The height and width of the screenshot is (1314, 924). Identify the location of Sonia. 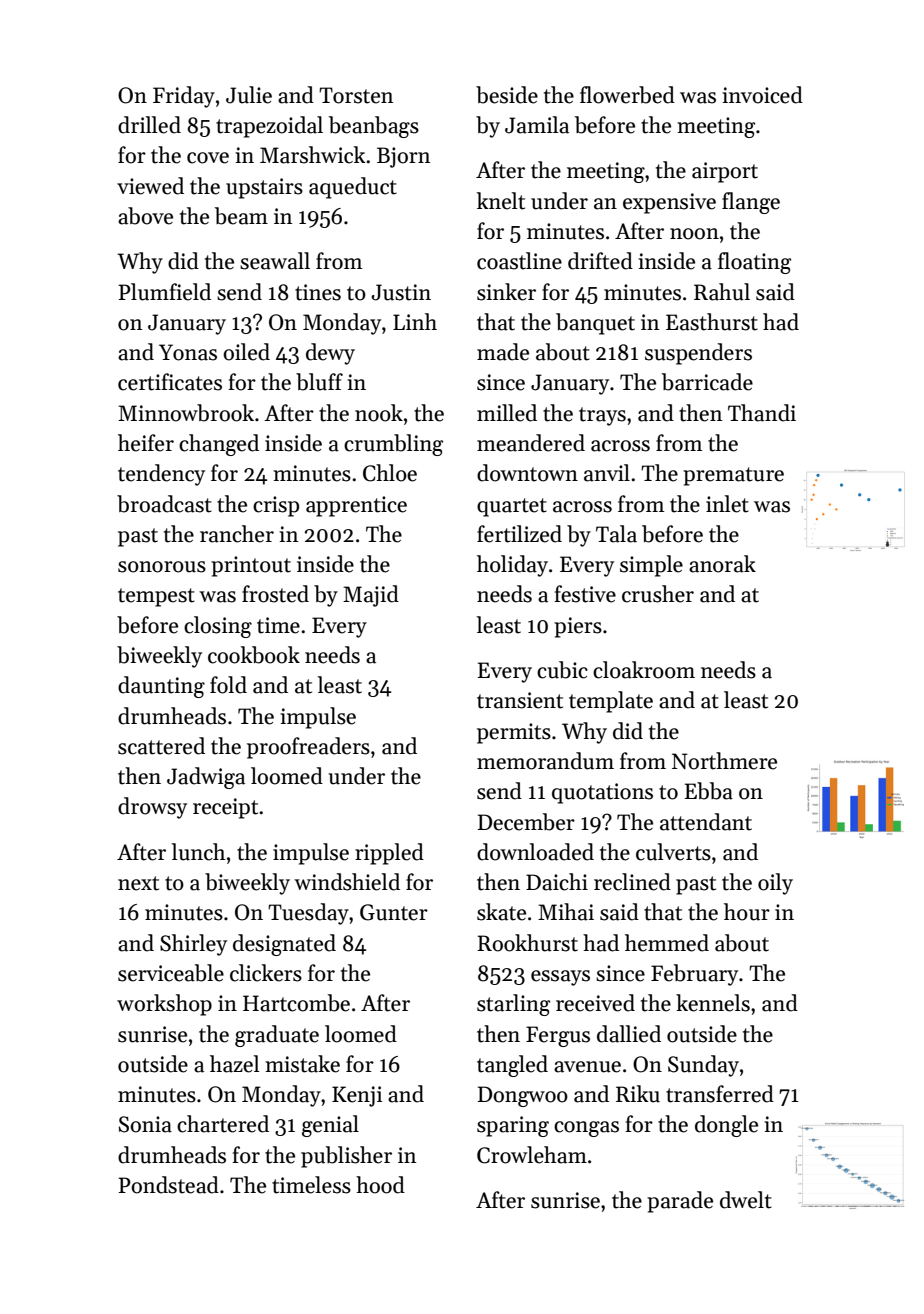
(145, 1124).
